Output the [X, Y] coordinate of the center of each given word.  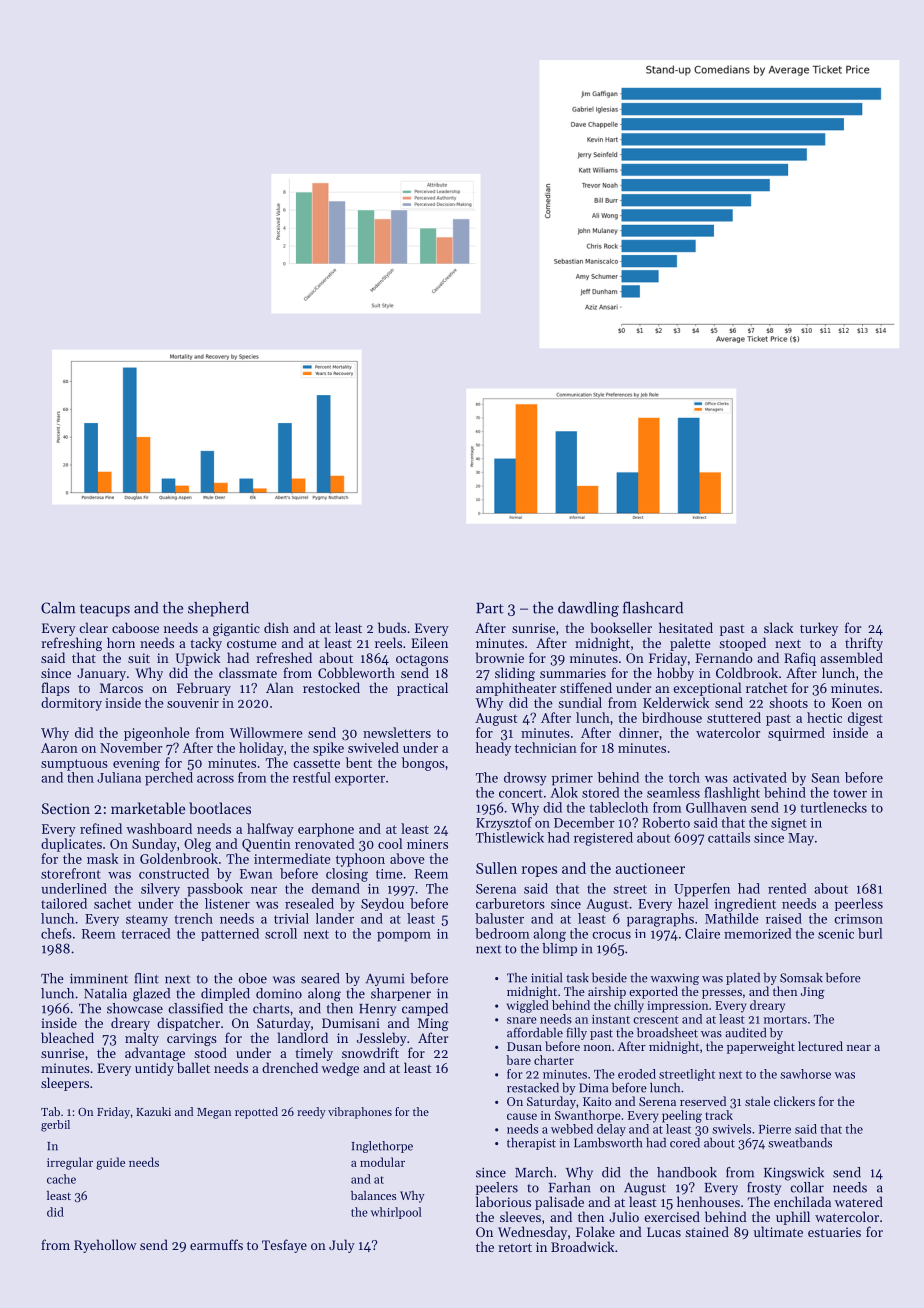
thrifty [864, 644]
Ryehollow [105, 1246]
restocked [331, 687]
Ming [433, 1024]
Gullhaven [716, 807]
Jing [813, 993]
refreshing [71, 644]
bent [359, 762]
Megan [214, 1113]
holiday [261, 749]
